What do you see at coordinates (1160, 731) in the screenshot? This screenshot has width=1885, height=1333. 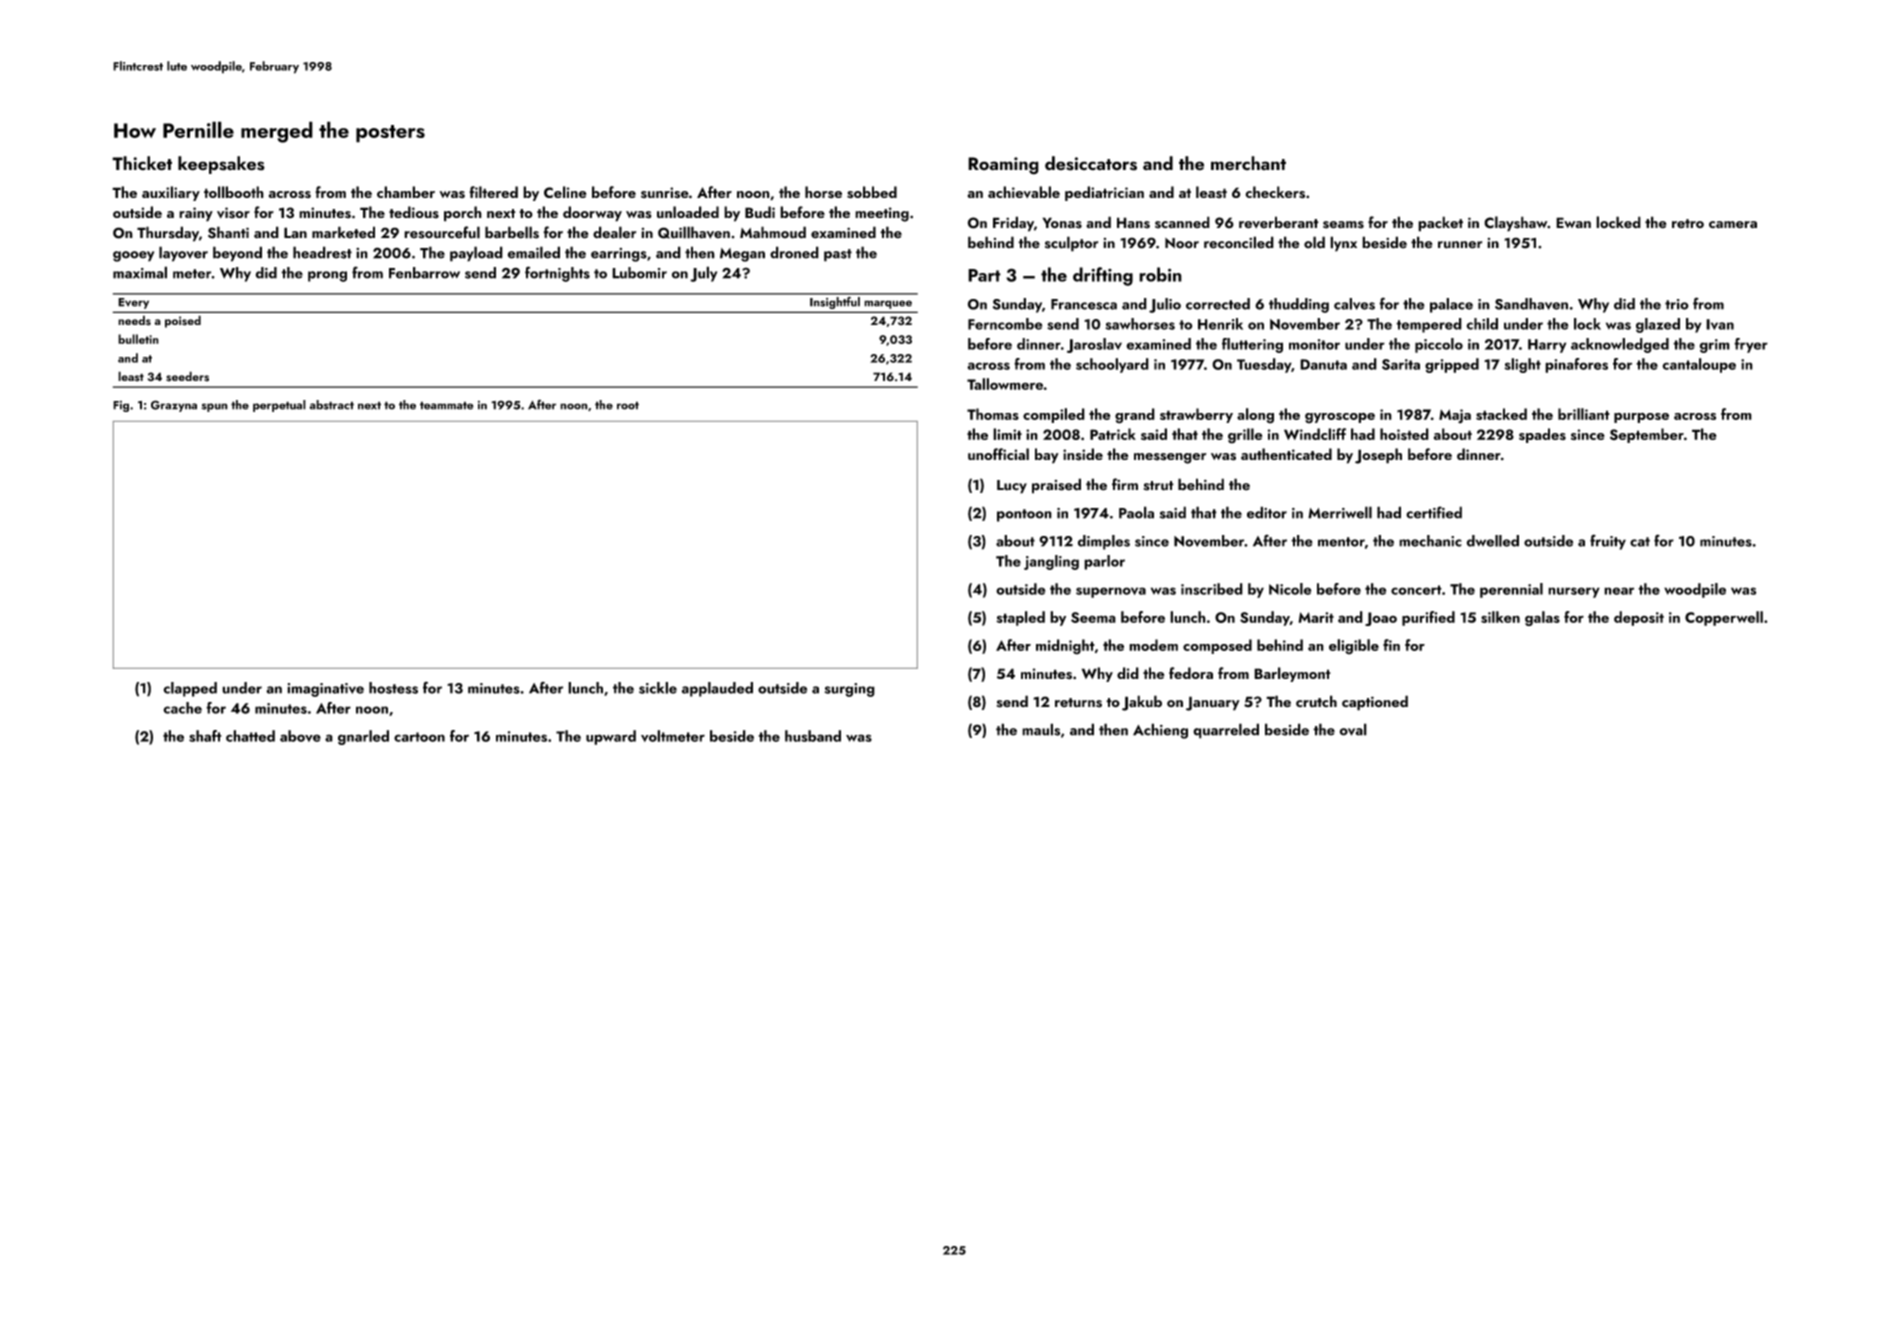 I see `Achieng` at bounding box center [1160, 731].
